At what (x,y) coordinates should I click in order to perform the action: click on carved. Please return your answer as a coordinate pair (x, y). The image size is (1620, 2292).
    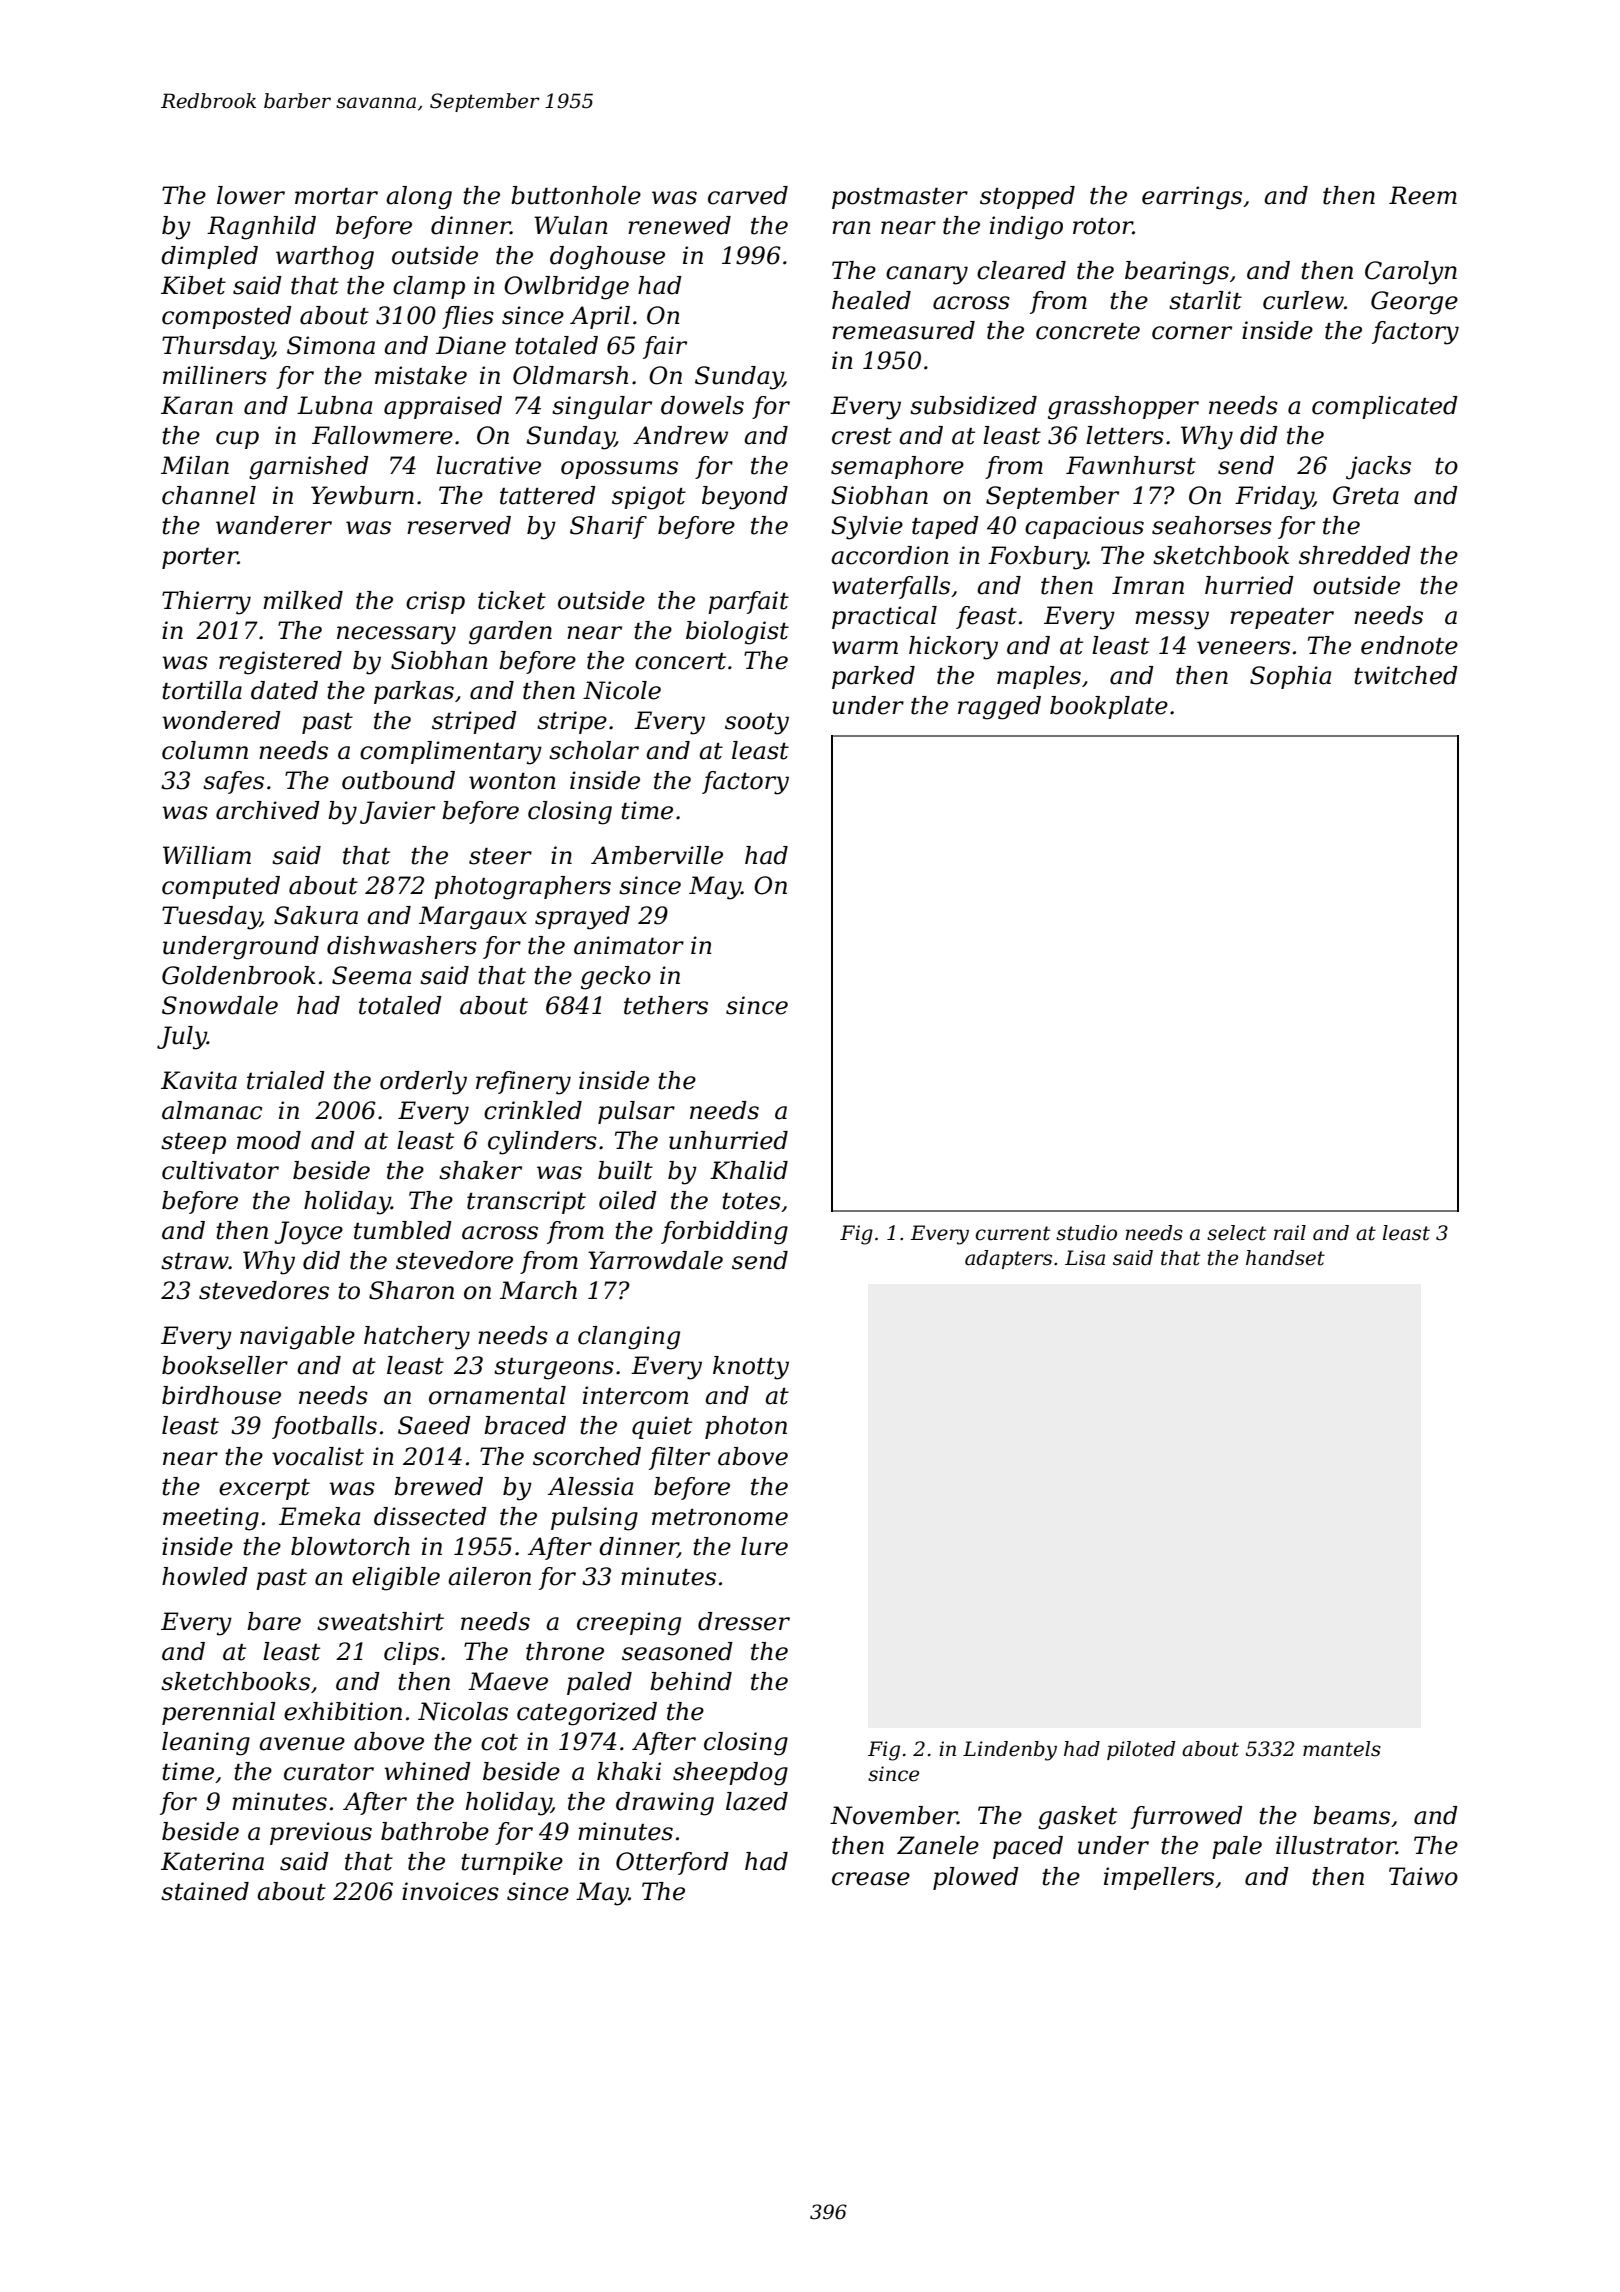
    Looking at the image, I should click on (748, 195).
